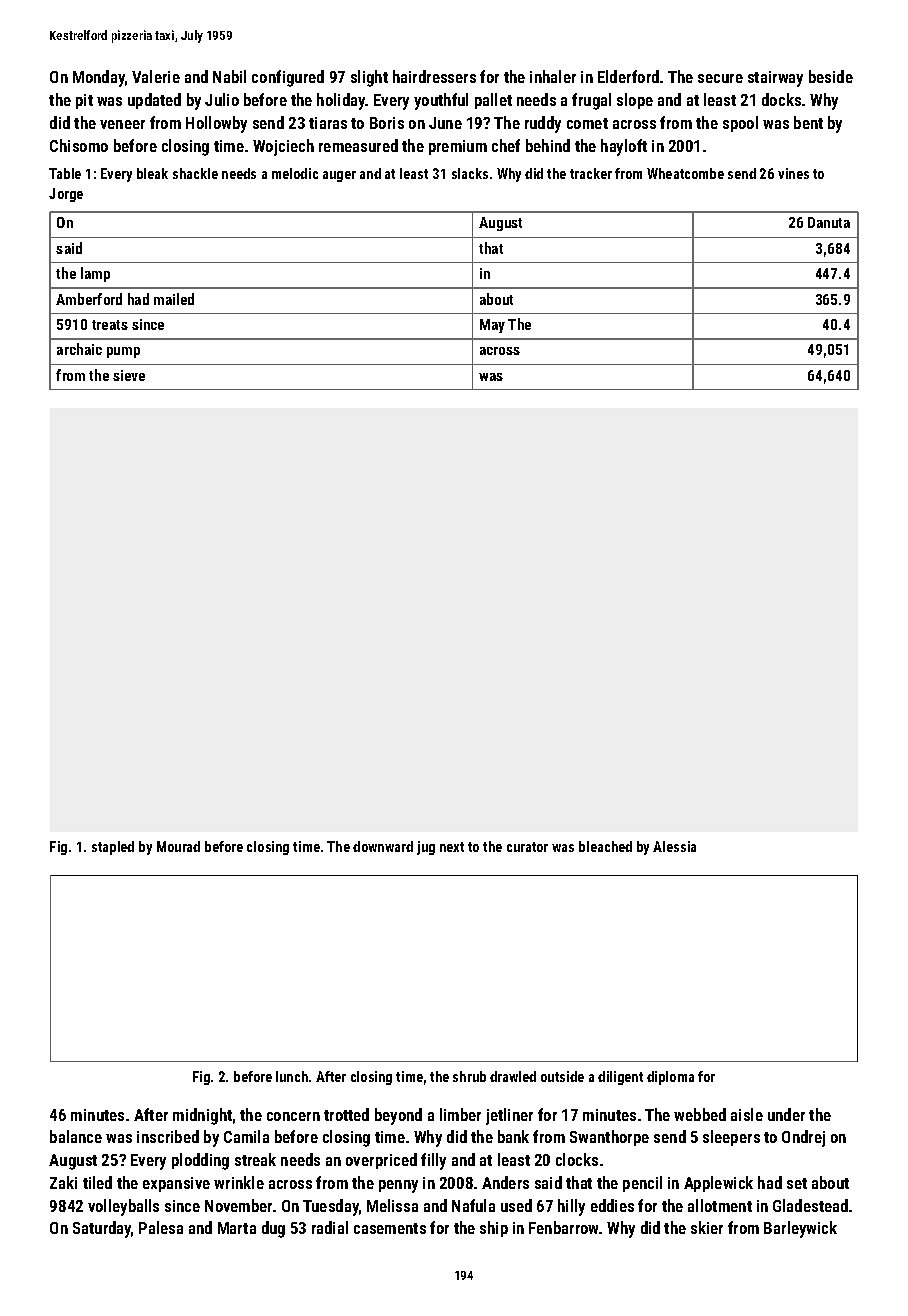  What do you see at coordinates (492, 326) in the screenshot?
I see `May` at bounding box center [492, 326].
